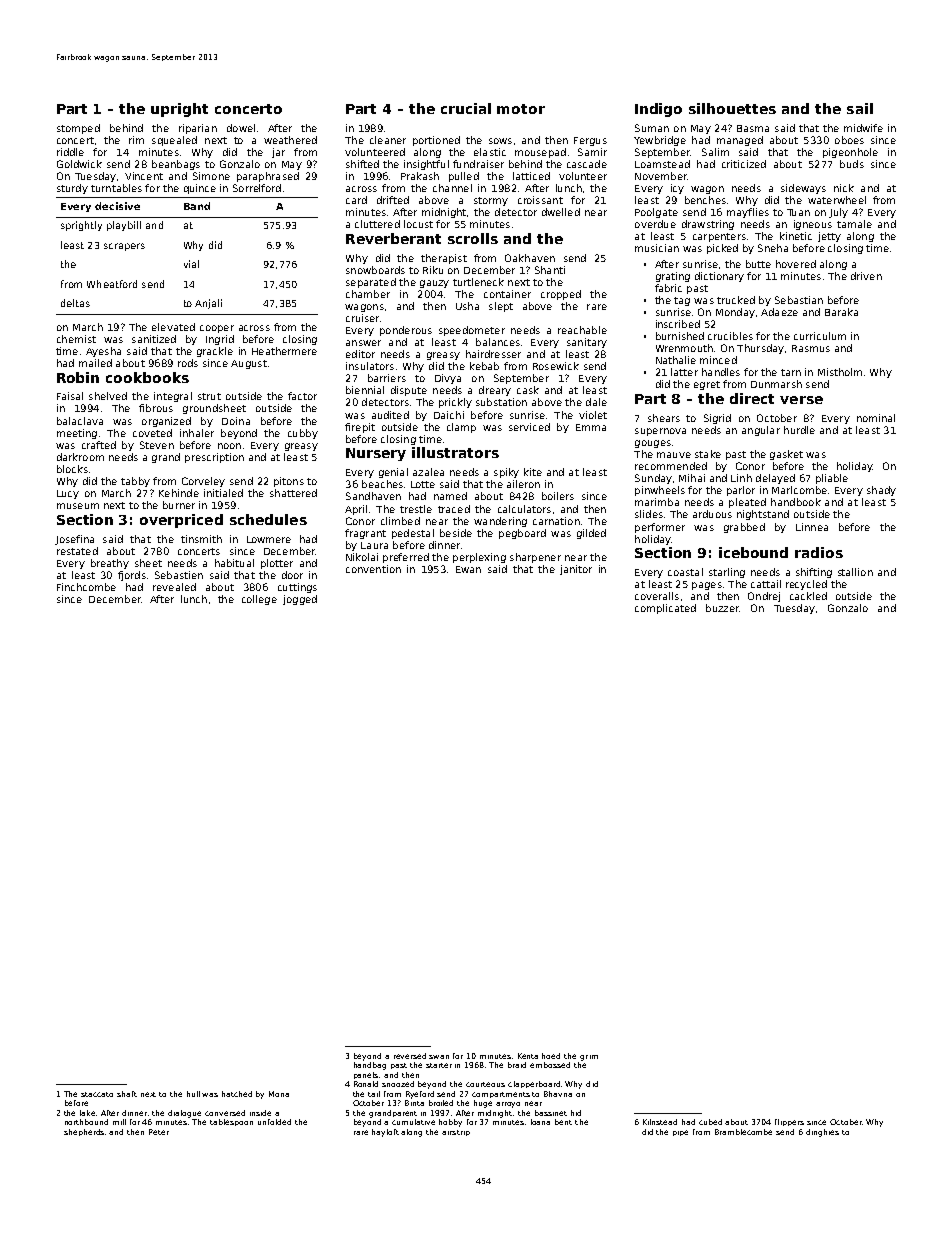  What do you see at coordinates (191, 264) in the screenshot?
I see `vial` at bounding box center [191, 264].
